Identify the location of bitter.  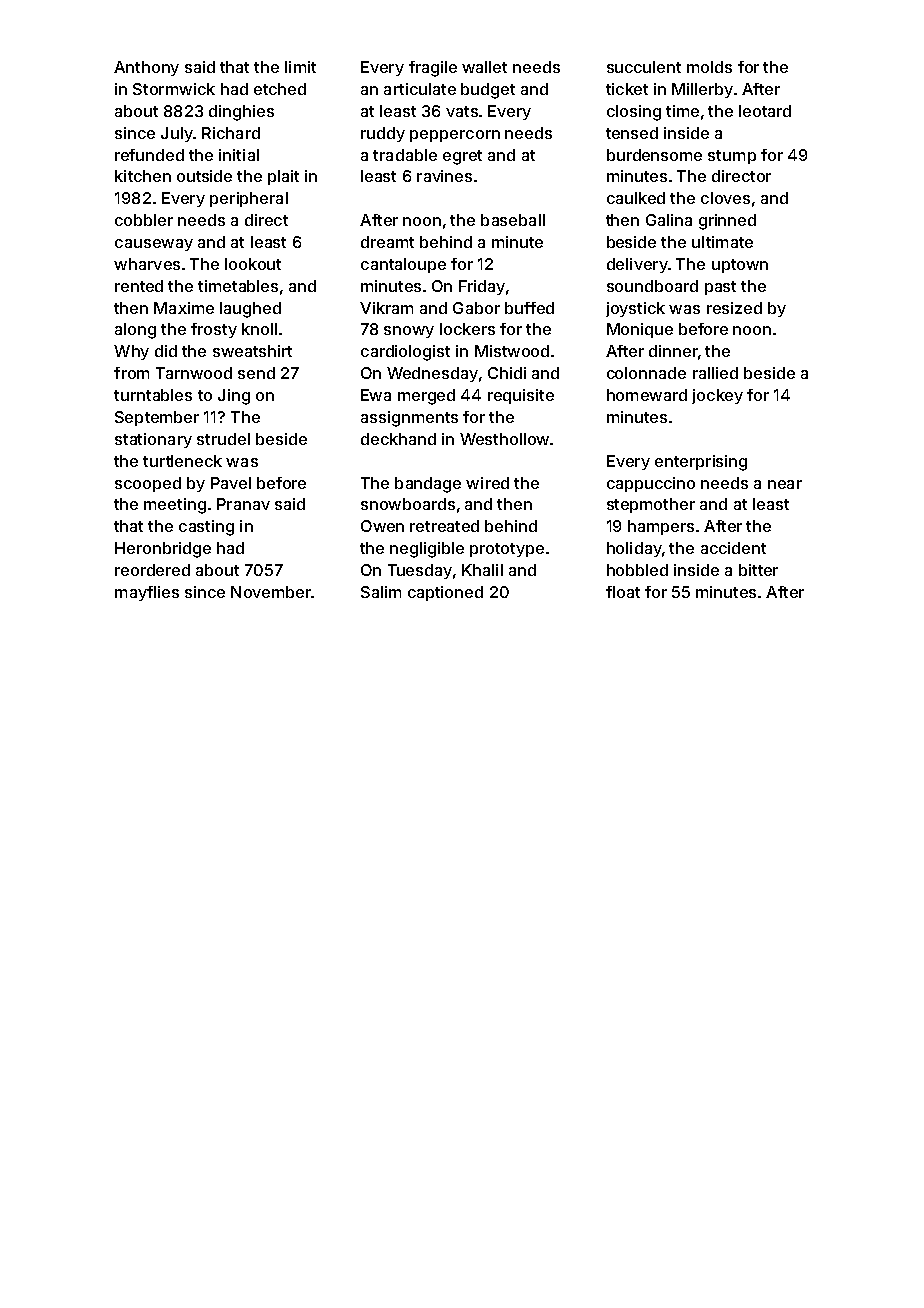
(758, 570).
